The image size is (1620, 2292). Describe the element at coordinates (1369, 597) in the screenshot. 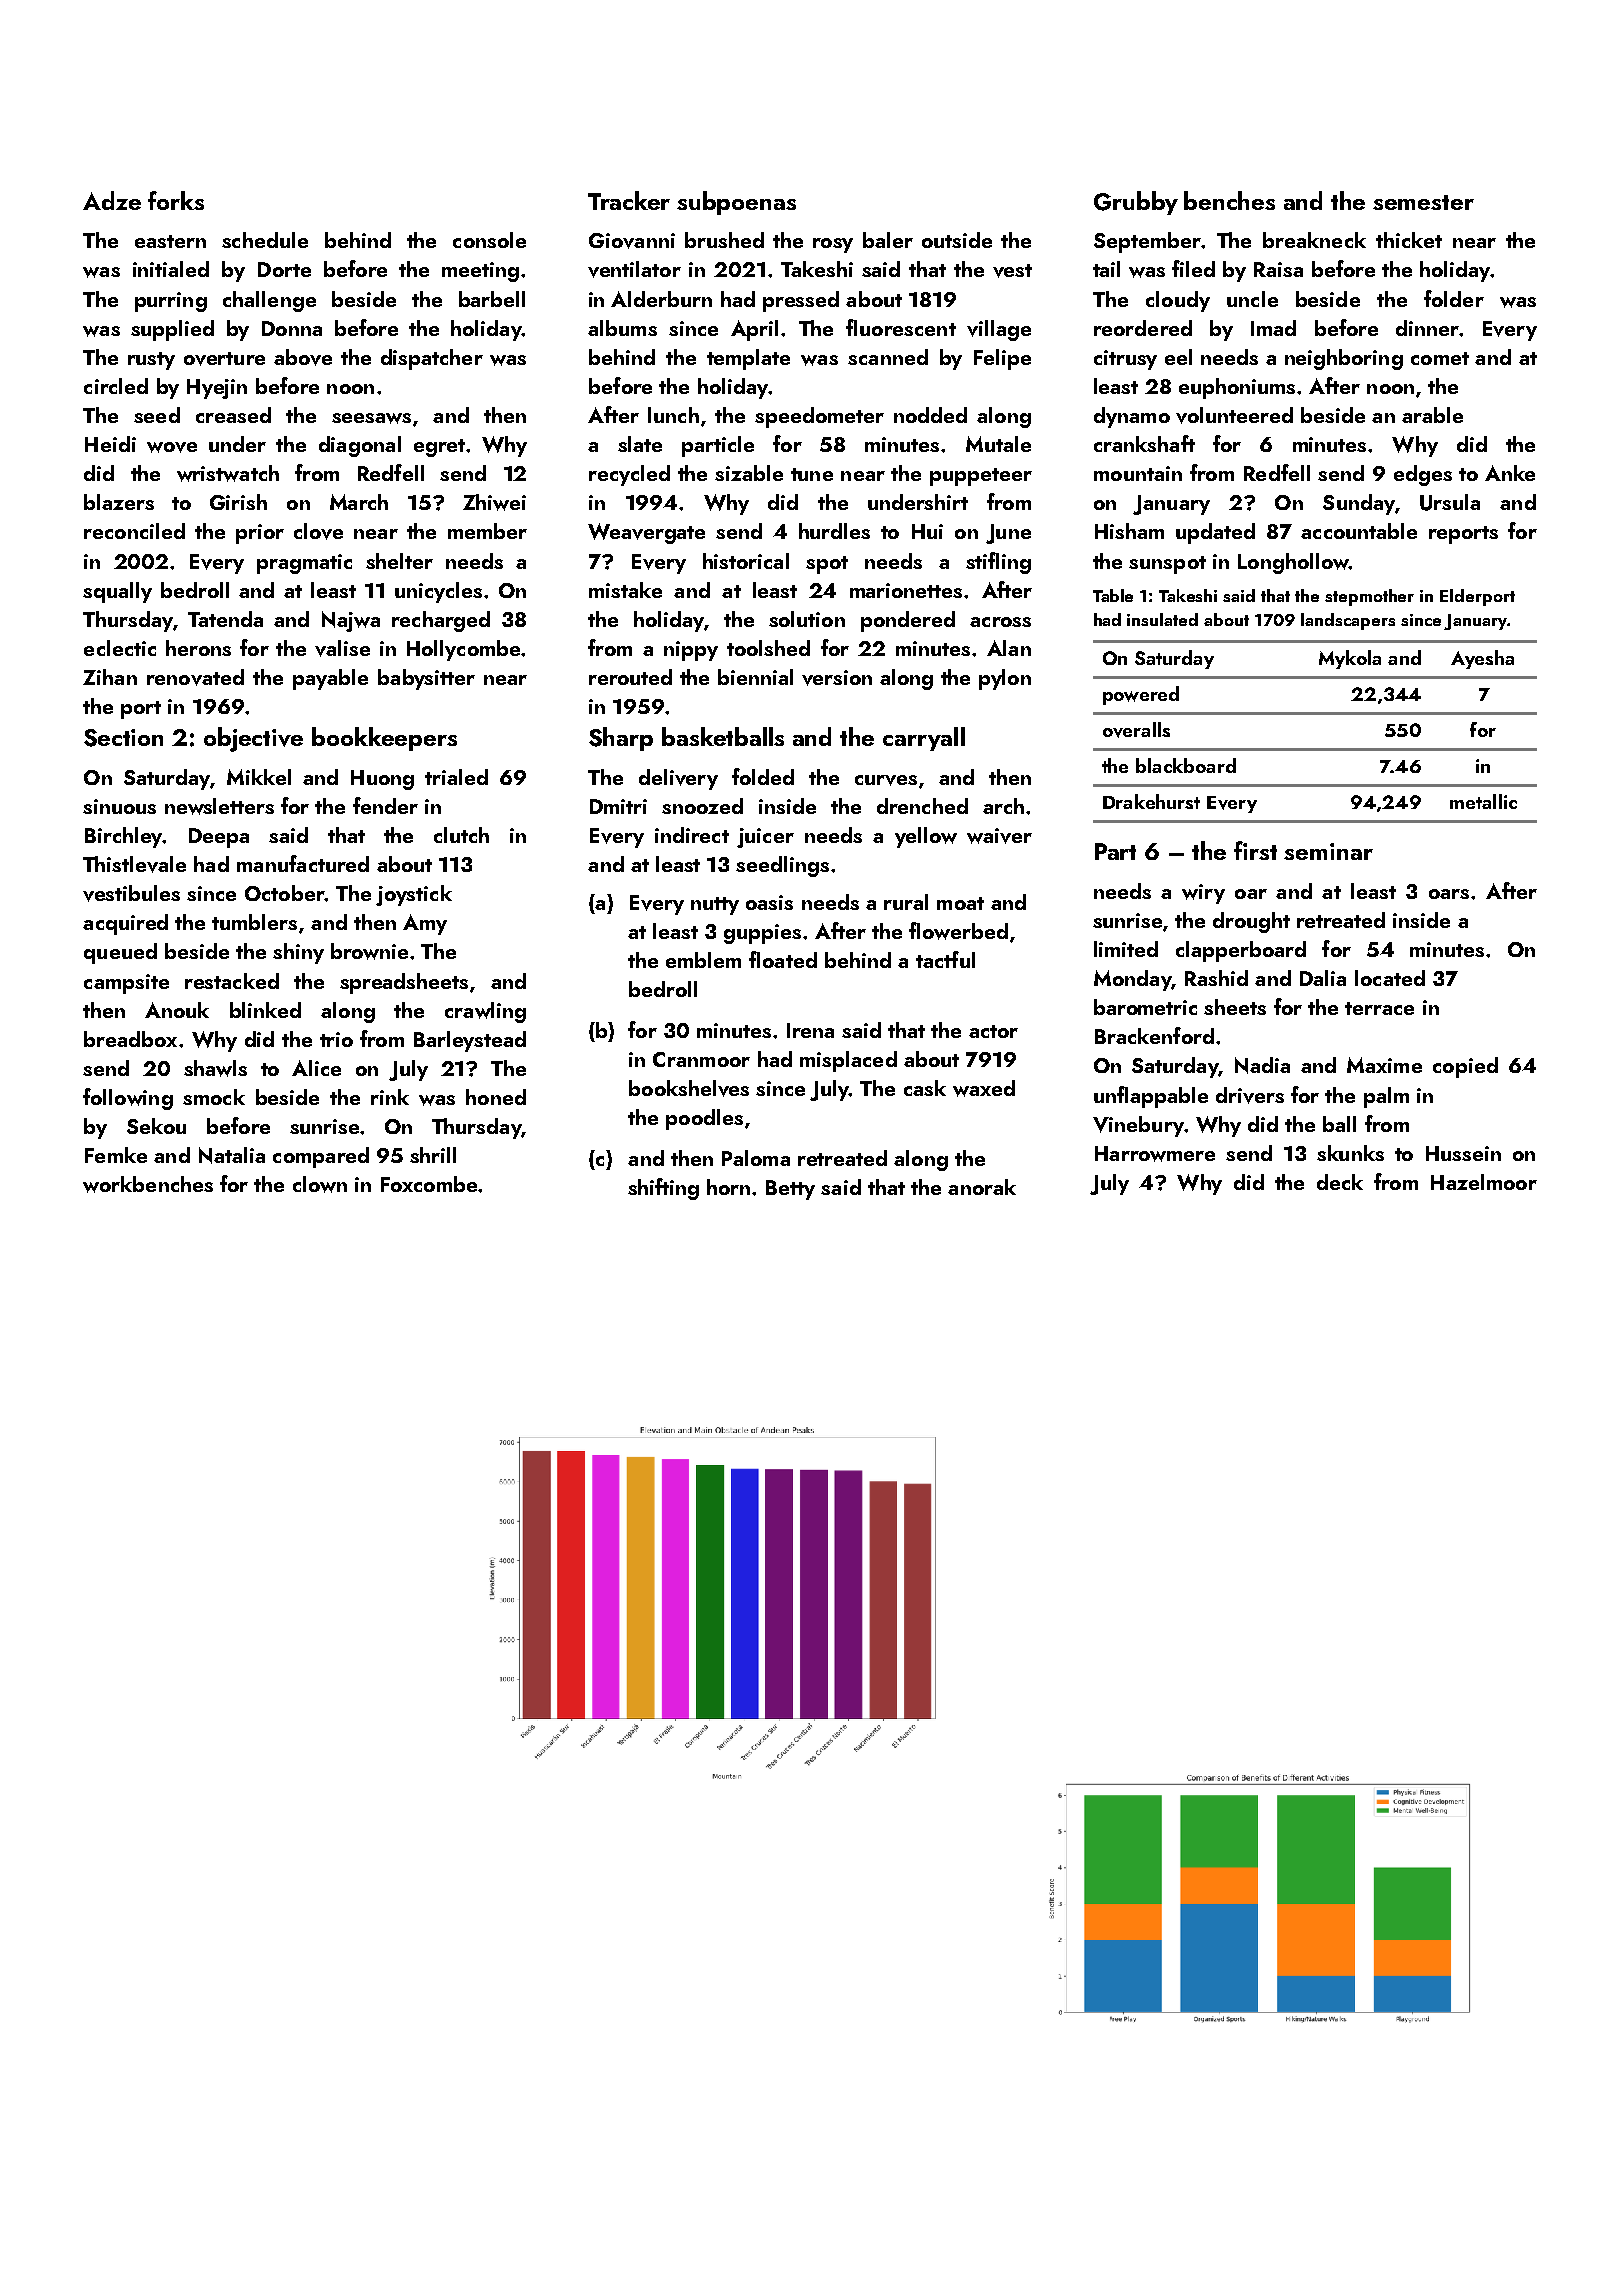

I see `stepmother` at that location.
